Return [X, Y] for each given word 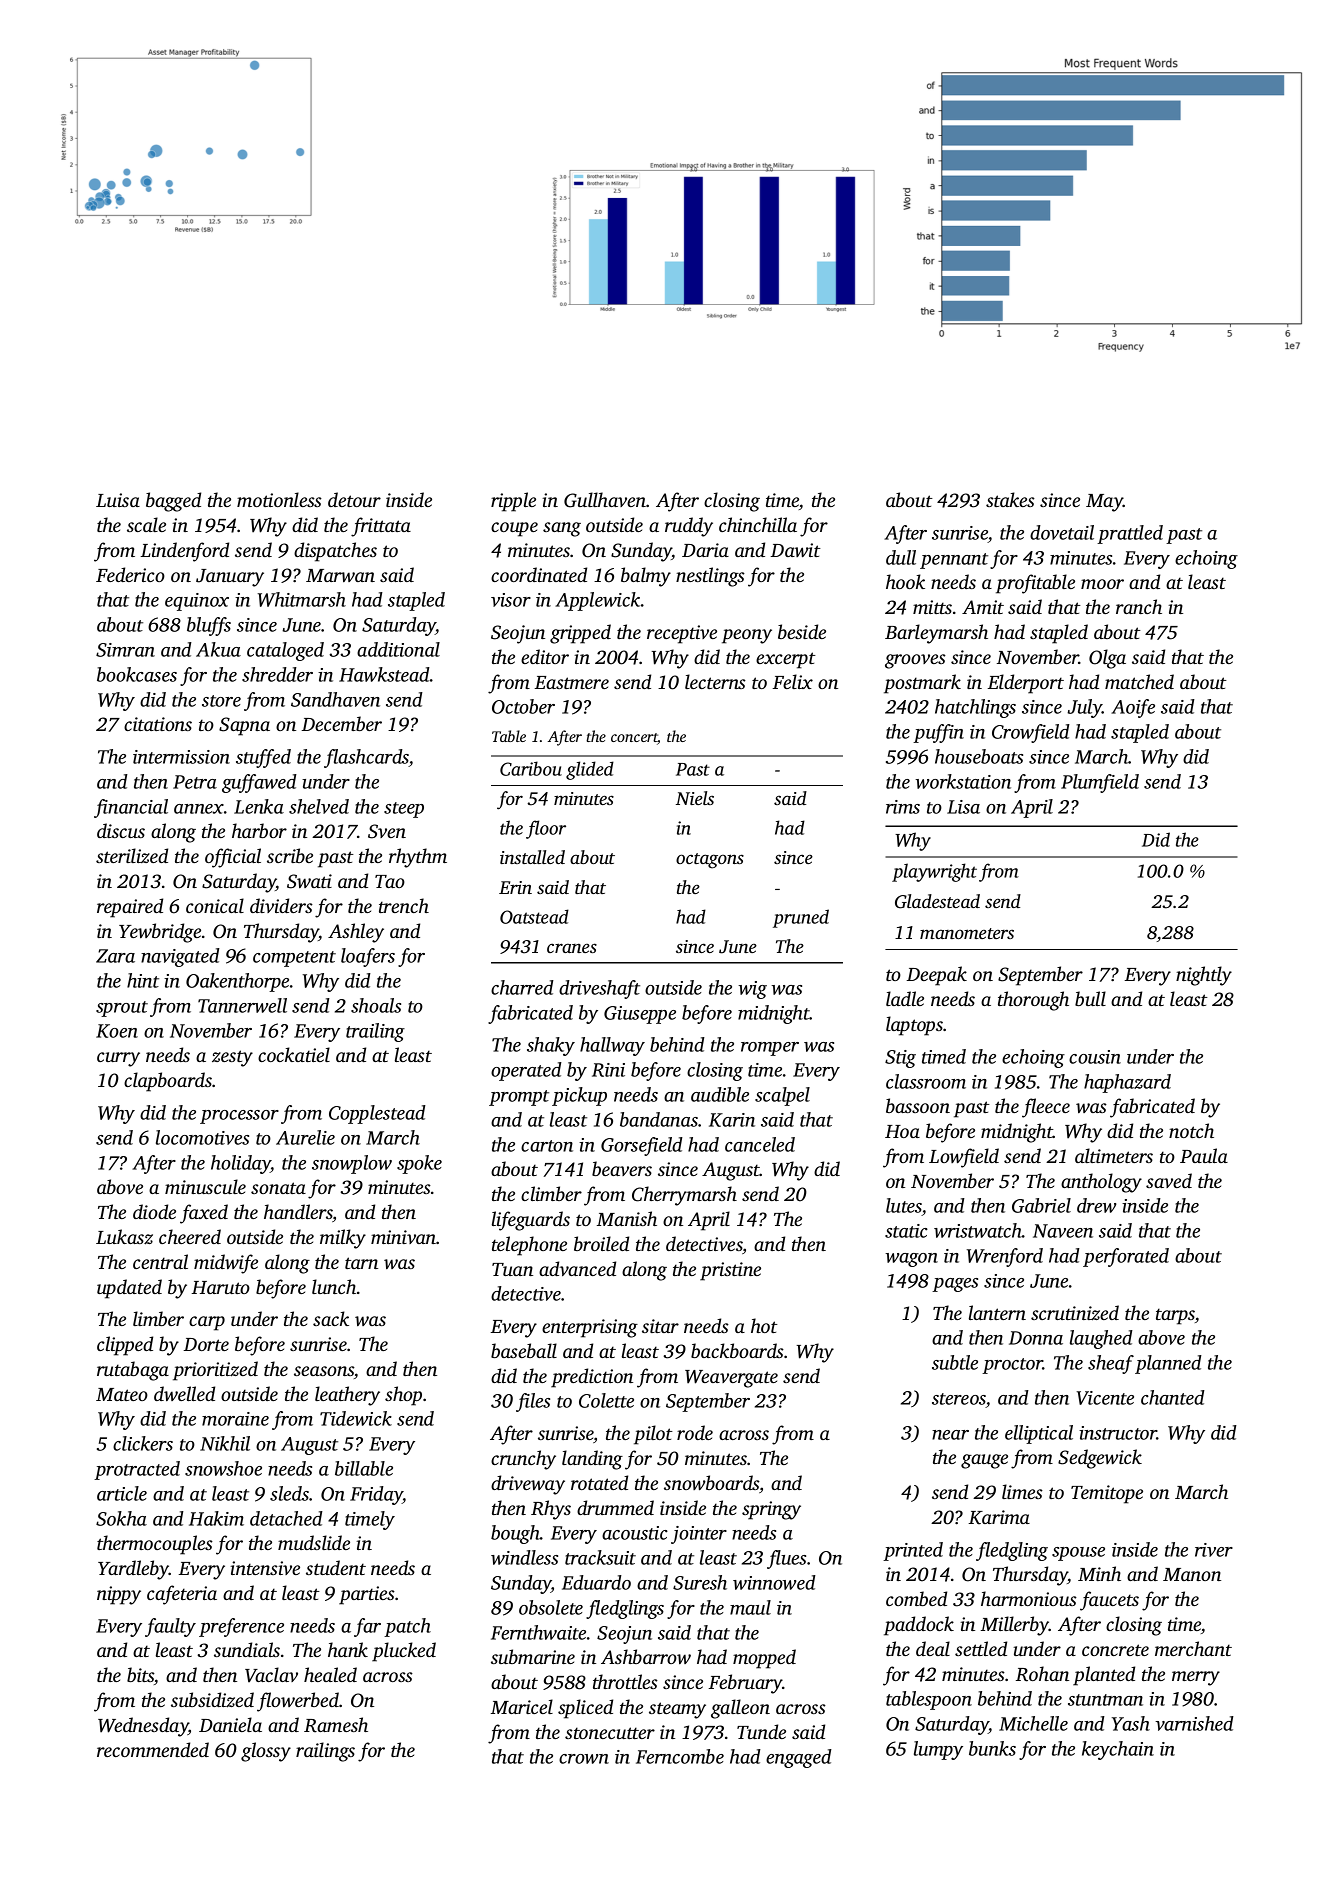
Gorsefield [642, 1146]
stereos [959, 1399]
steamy [677, 1710]
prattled [1130, 534]
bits [140, 1674]
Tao [390, 881]
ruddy [689, 527]
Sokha [121, 1518]
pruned [801, 918]
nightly [1204, 976]
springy [771, 1510]
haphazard [1127, 1083]
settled [981, 1648]
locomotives [202, 1137]
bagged [173, 502]
